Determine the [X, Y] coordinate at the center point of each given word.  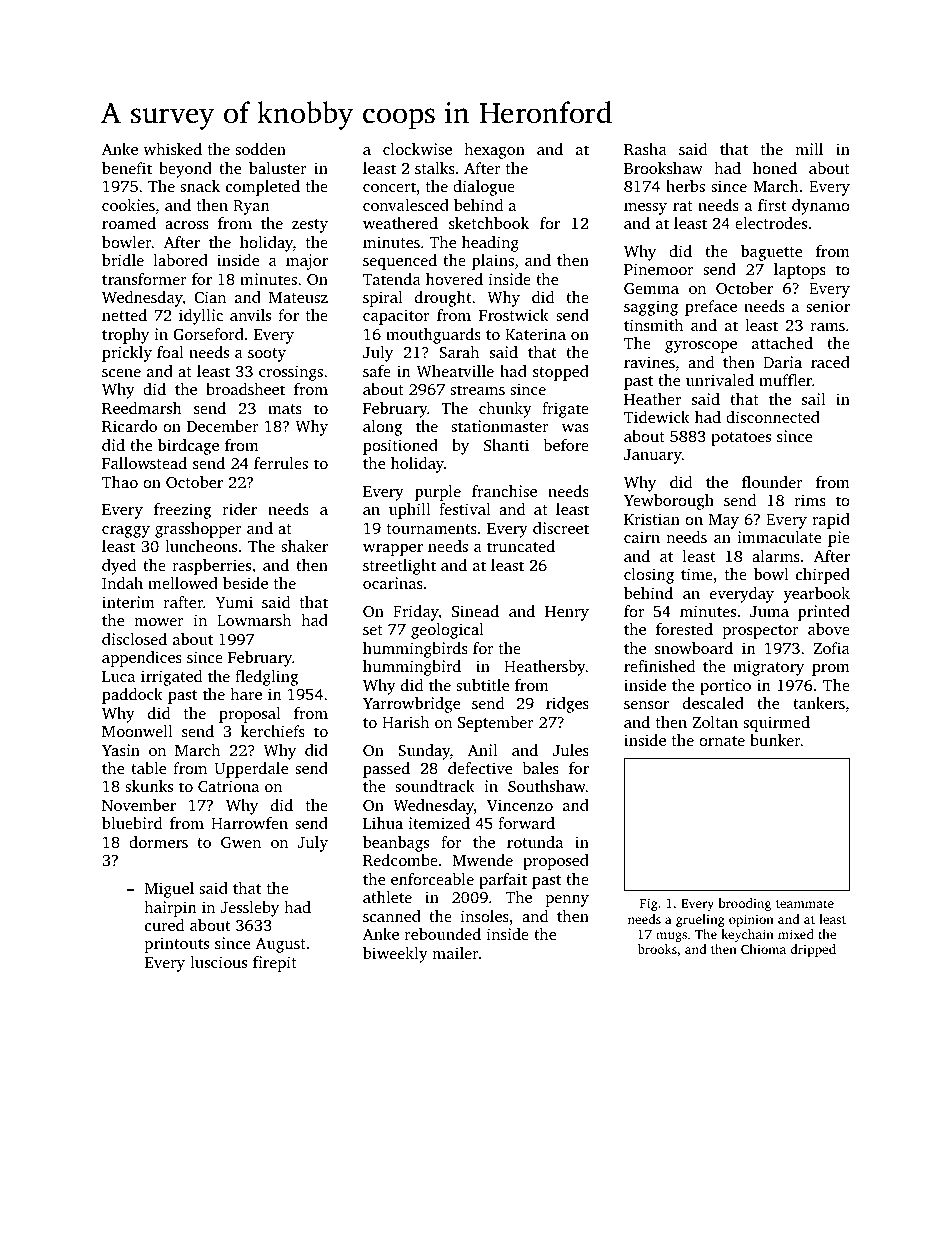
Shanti [506, 445]
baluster [278, 168]
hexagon [494, 151]
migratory [768, 668]
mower [159, 622]
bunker [775, 740]
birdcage [188, 447]
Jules [571, 750]
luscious [218, 962]
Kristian [652, 519]
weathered [400, 223]
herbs [685, 186]
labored [181, 260]
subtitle [482, 685]
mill [809, 149]
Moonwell [137, 731]
